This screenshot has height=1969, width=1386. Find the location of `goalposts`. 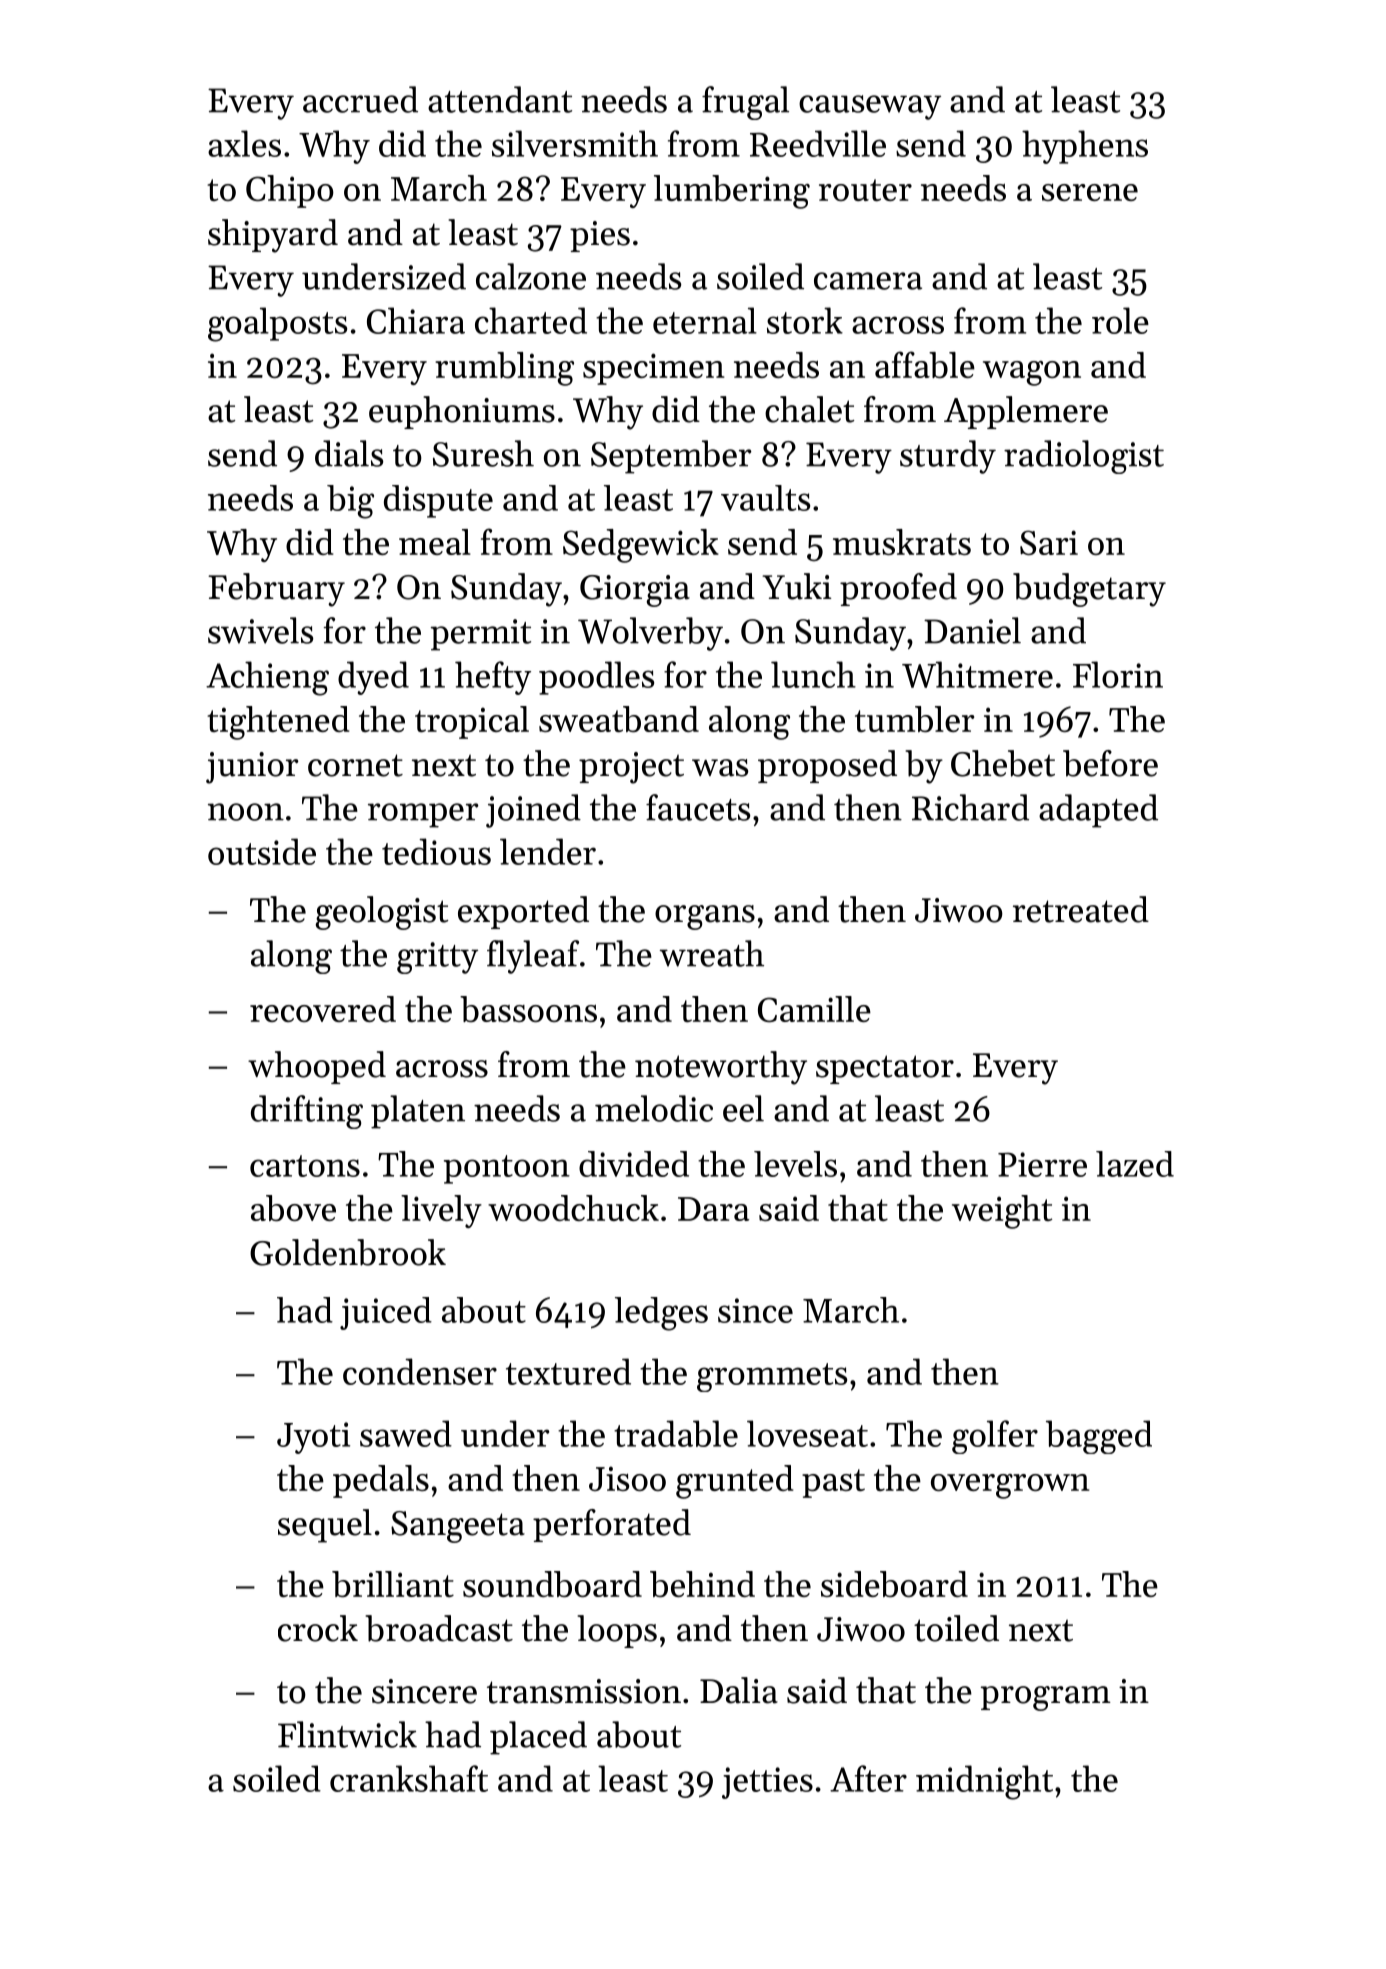

goalposts is located at coordinates (277, 324).
